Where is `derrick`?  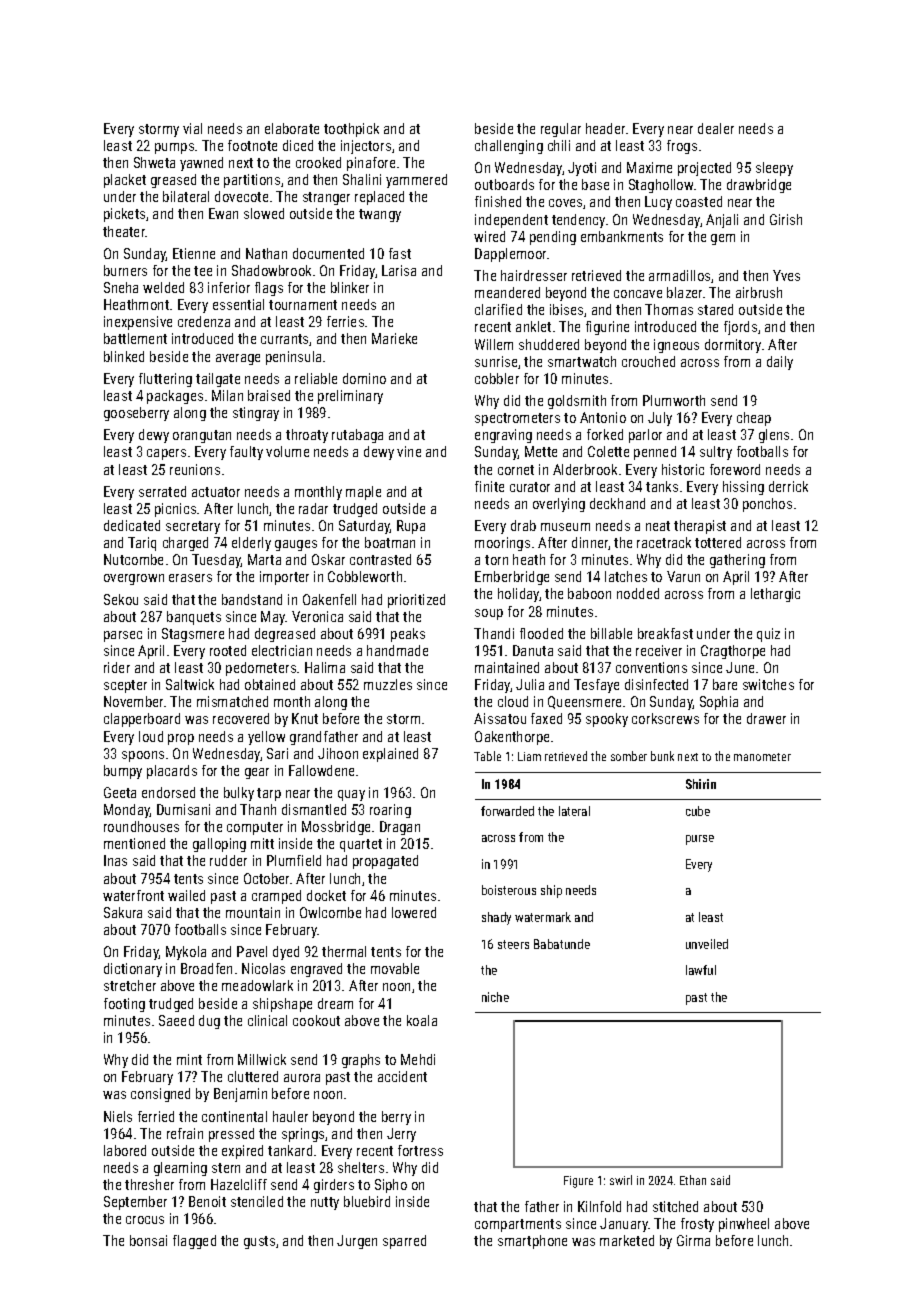
derrick is located at coordinates (788, 486).
